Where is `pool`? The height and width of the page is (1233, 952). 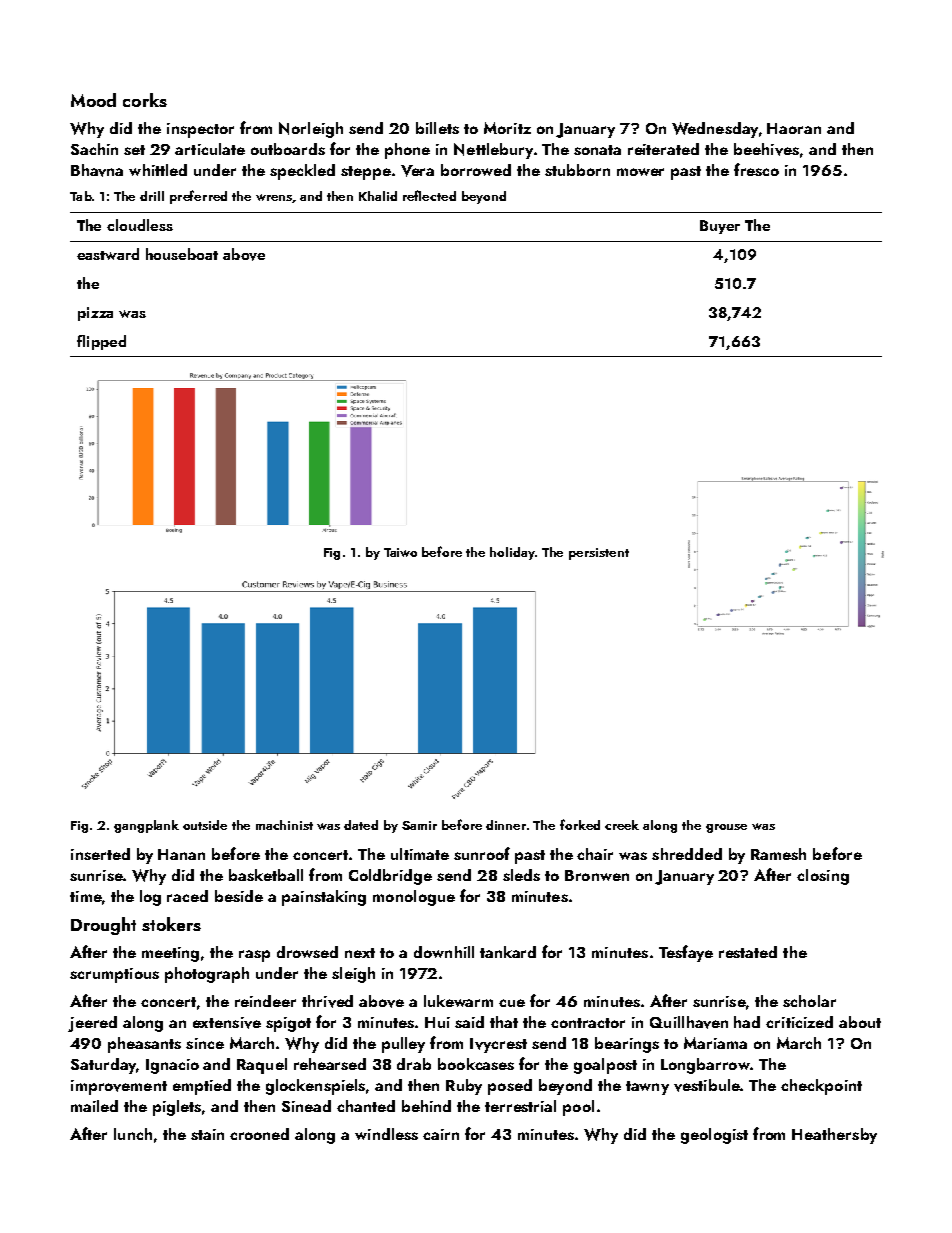 pool is located at coordinates (578, 1108).
